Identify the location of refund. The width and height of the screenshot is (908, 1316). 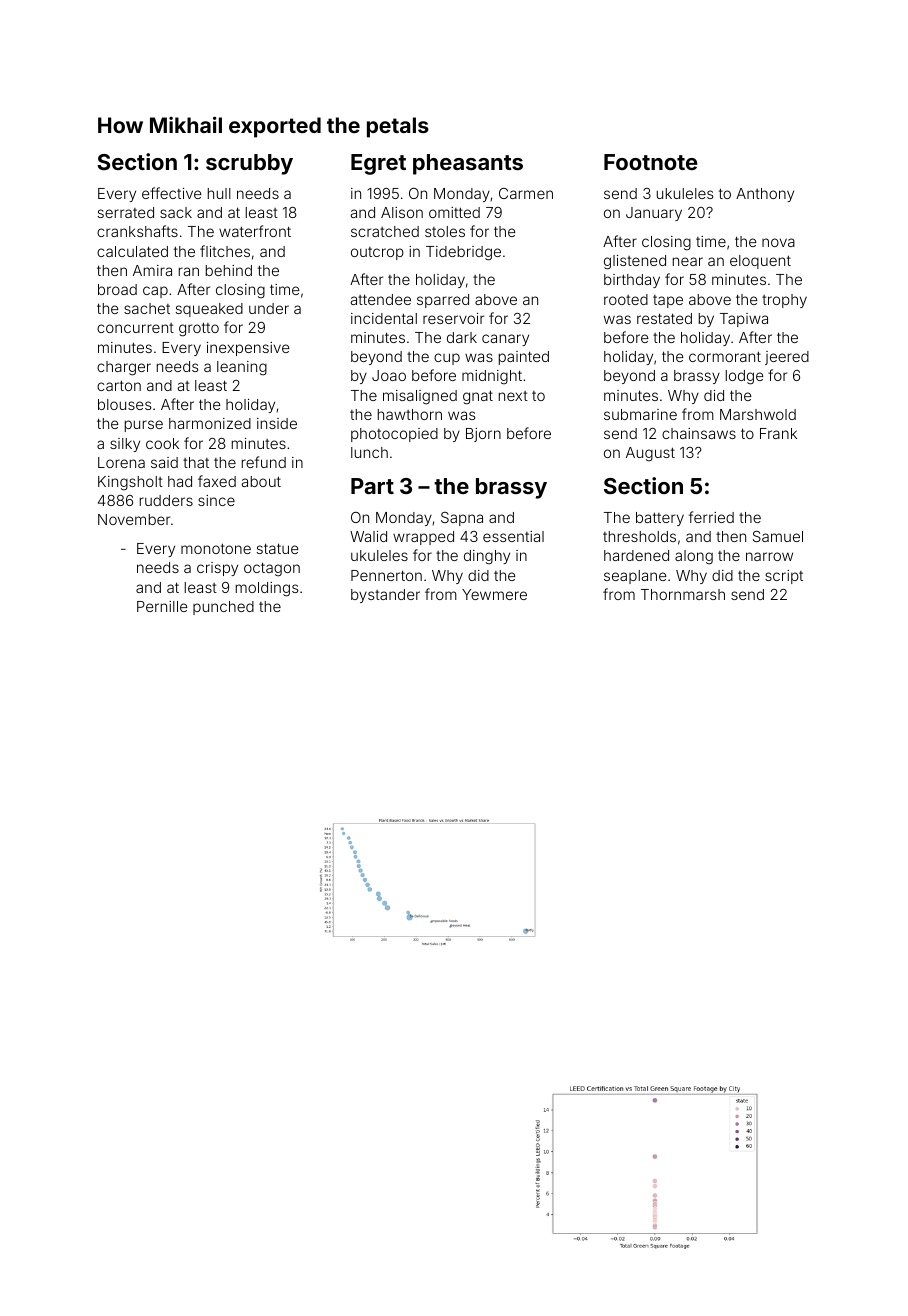
(264, 462).
